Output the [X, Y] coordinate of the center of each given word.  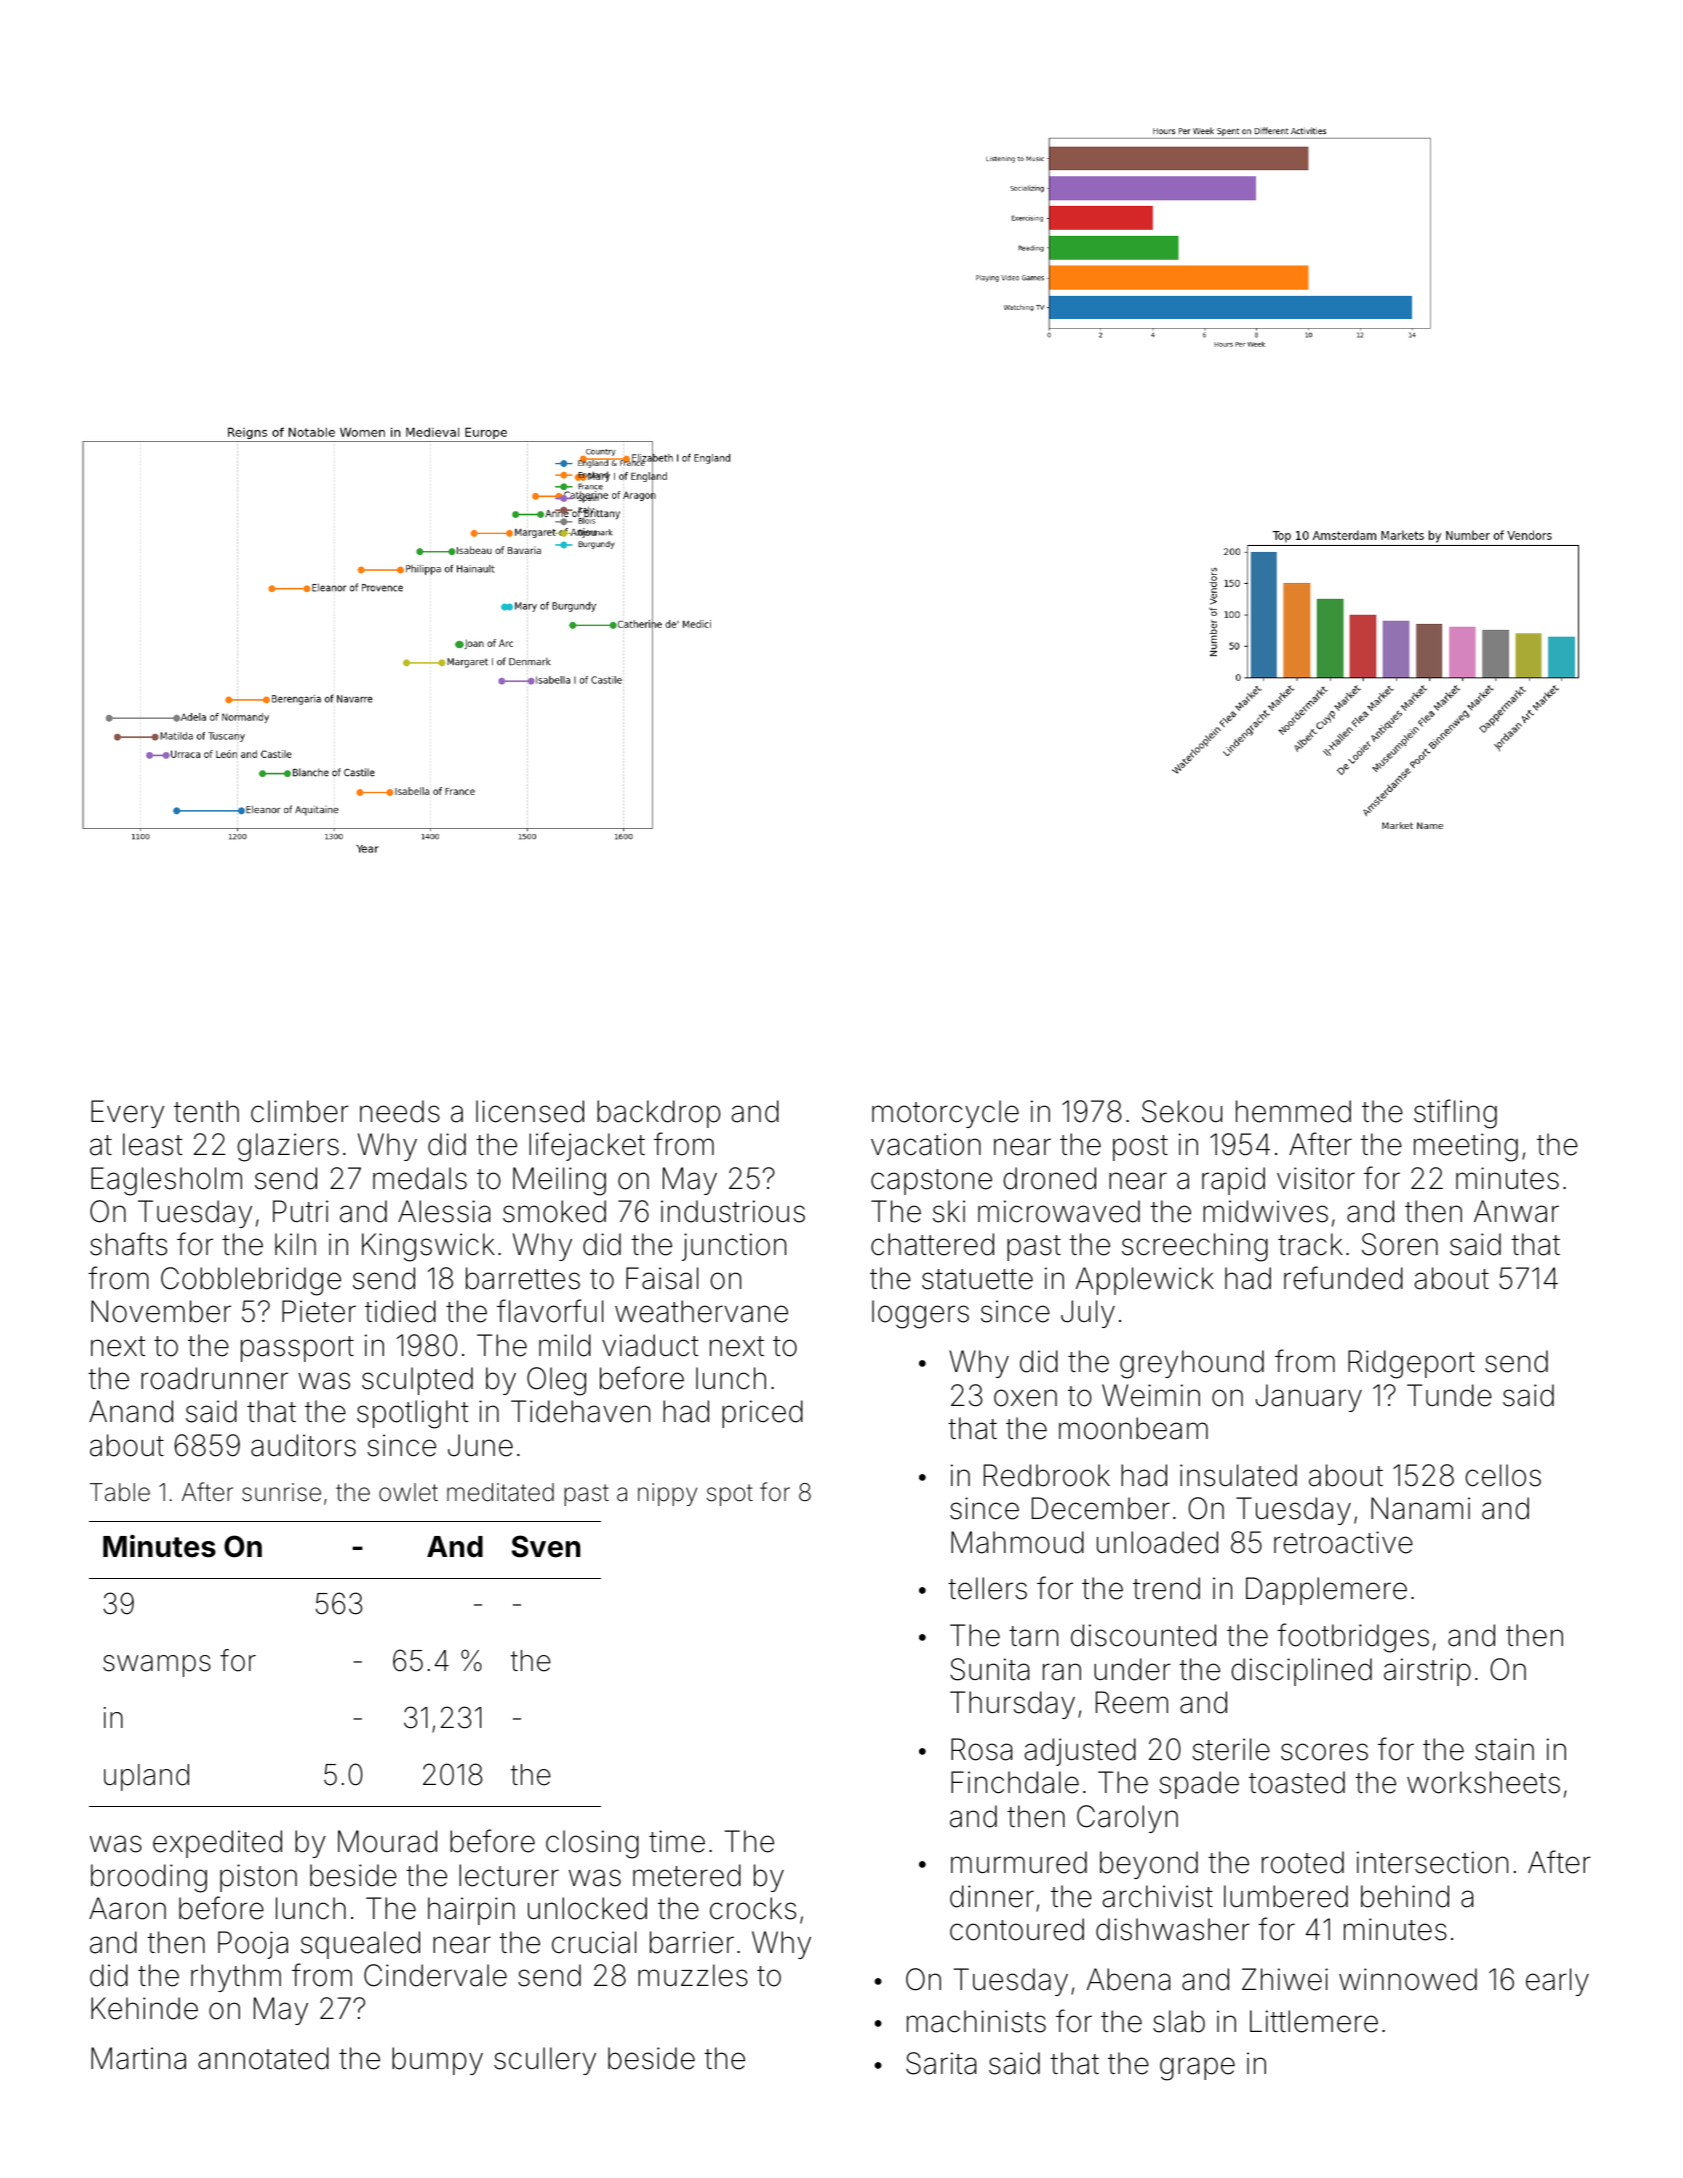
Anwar [1516, 1211]
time [677, 1841]
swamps [157, 1666]
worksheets [1483, 1782]
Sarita [941, 2063]
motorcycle [945, 1114]
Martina [138, 2058]
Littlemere [1314, 2021]
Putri [300, 1211]
